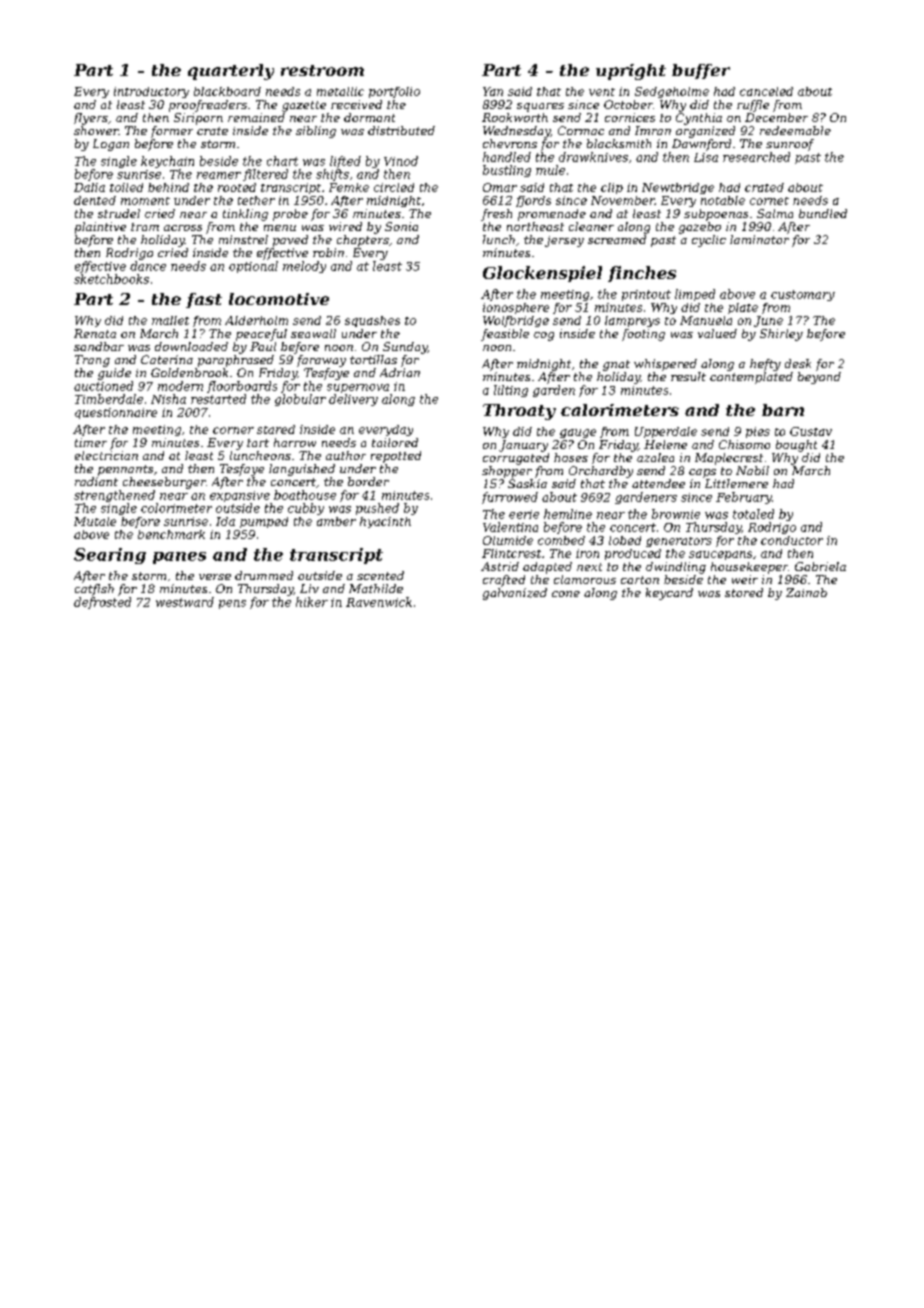 The width and height of the screenshot is (924, 1308). What do you see at coordinates (94, 590) in the screenshot?
I see `catfish` at bounding box center [94, 590].
